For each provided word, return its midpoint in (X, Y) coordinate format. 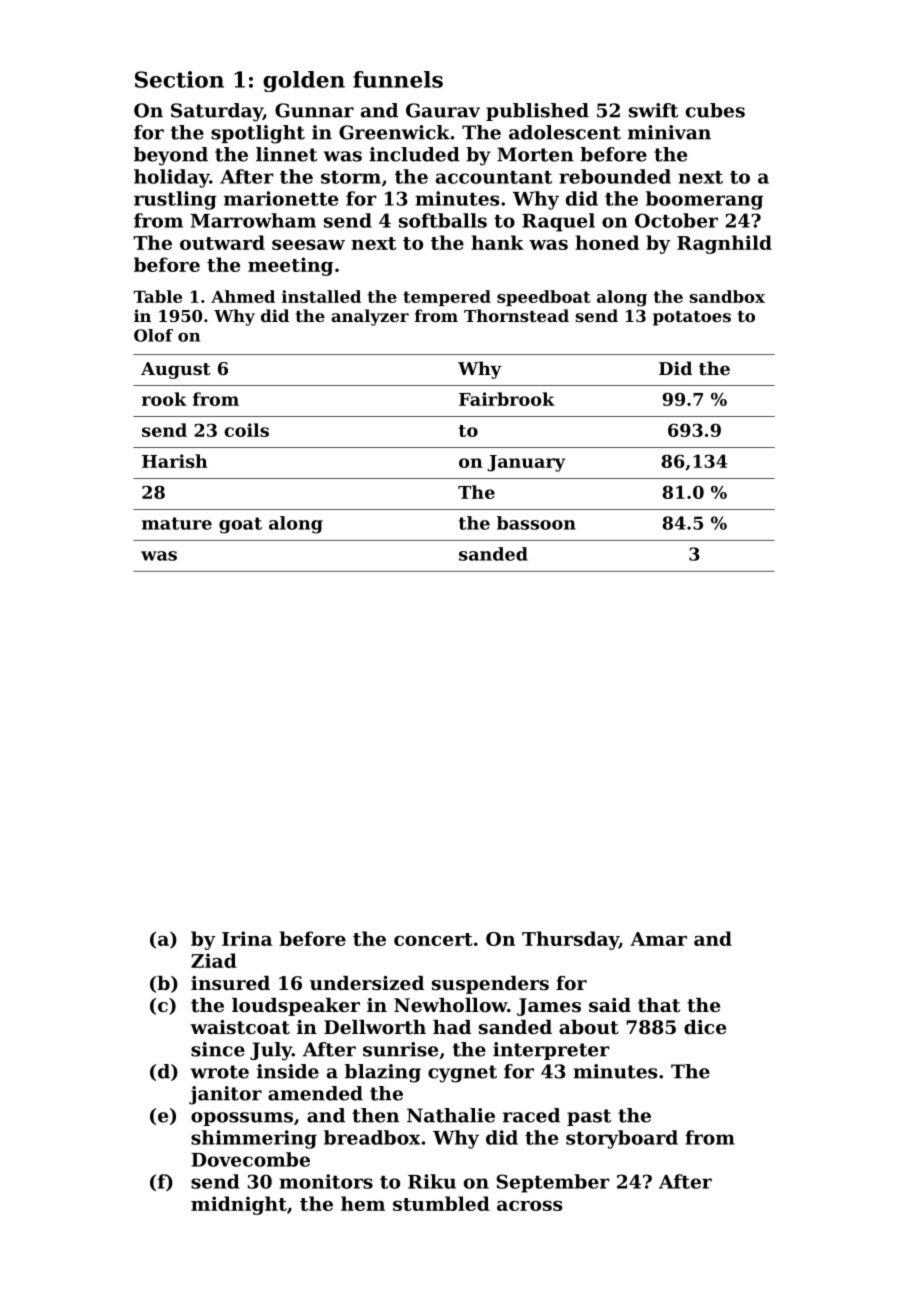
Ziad (214, 960)
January (526, 463)
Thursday (570, 940)
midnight (239, 1205)
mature (177, 523)
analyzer (370, 317)
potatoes (692, 318)
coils (246, 430)
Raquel (558, 222)
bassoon (536, 523)
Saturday (217, 112)
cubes (715, 110)
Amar (658, 939)
